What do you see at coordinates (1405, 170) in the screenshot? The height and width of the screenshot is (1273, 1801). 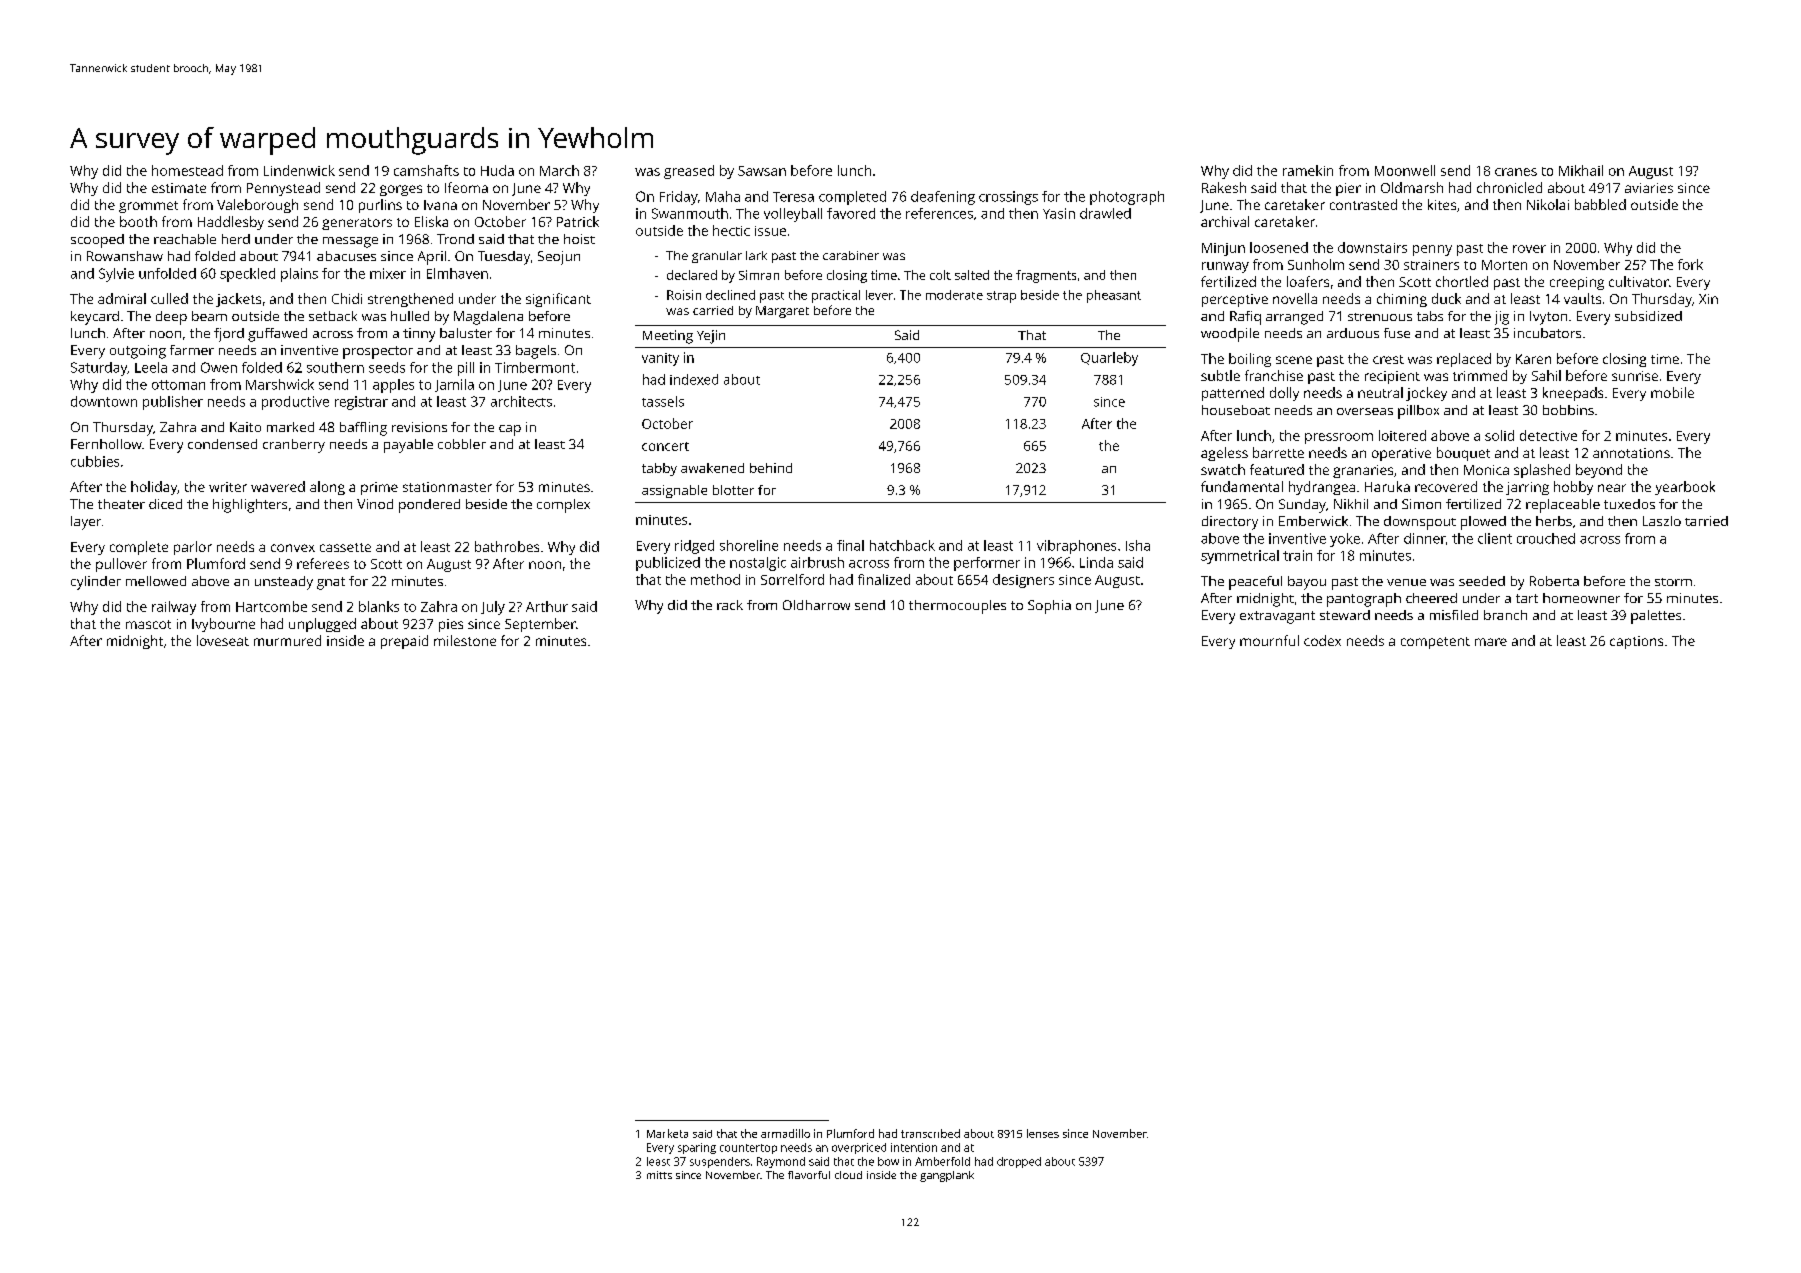 I see `Moonwell` at bounding box center [1405, 170].
